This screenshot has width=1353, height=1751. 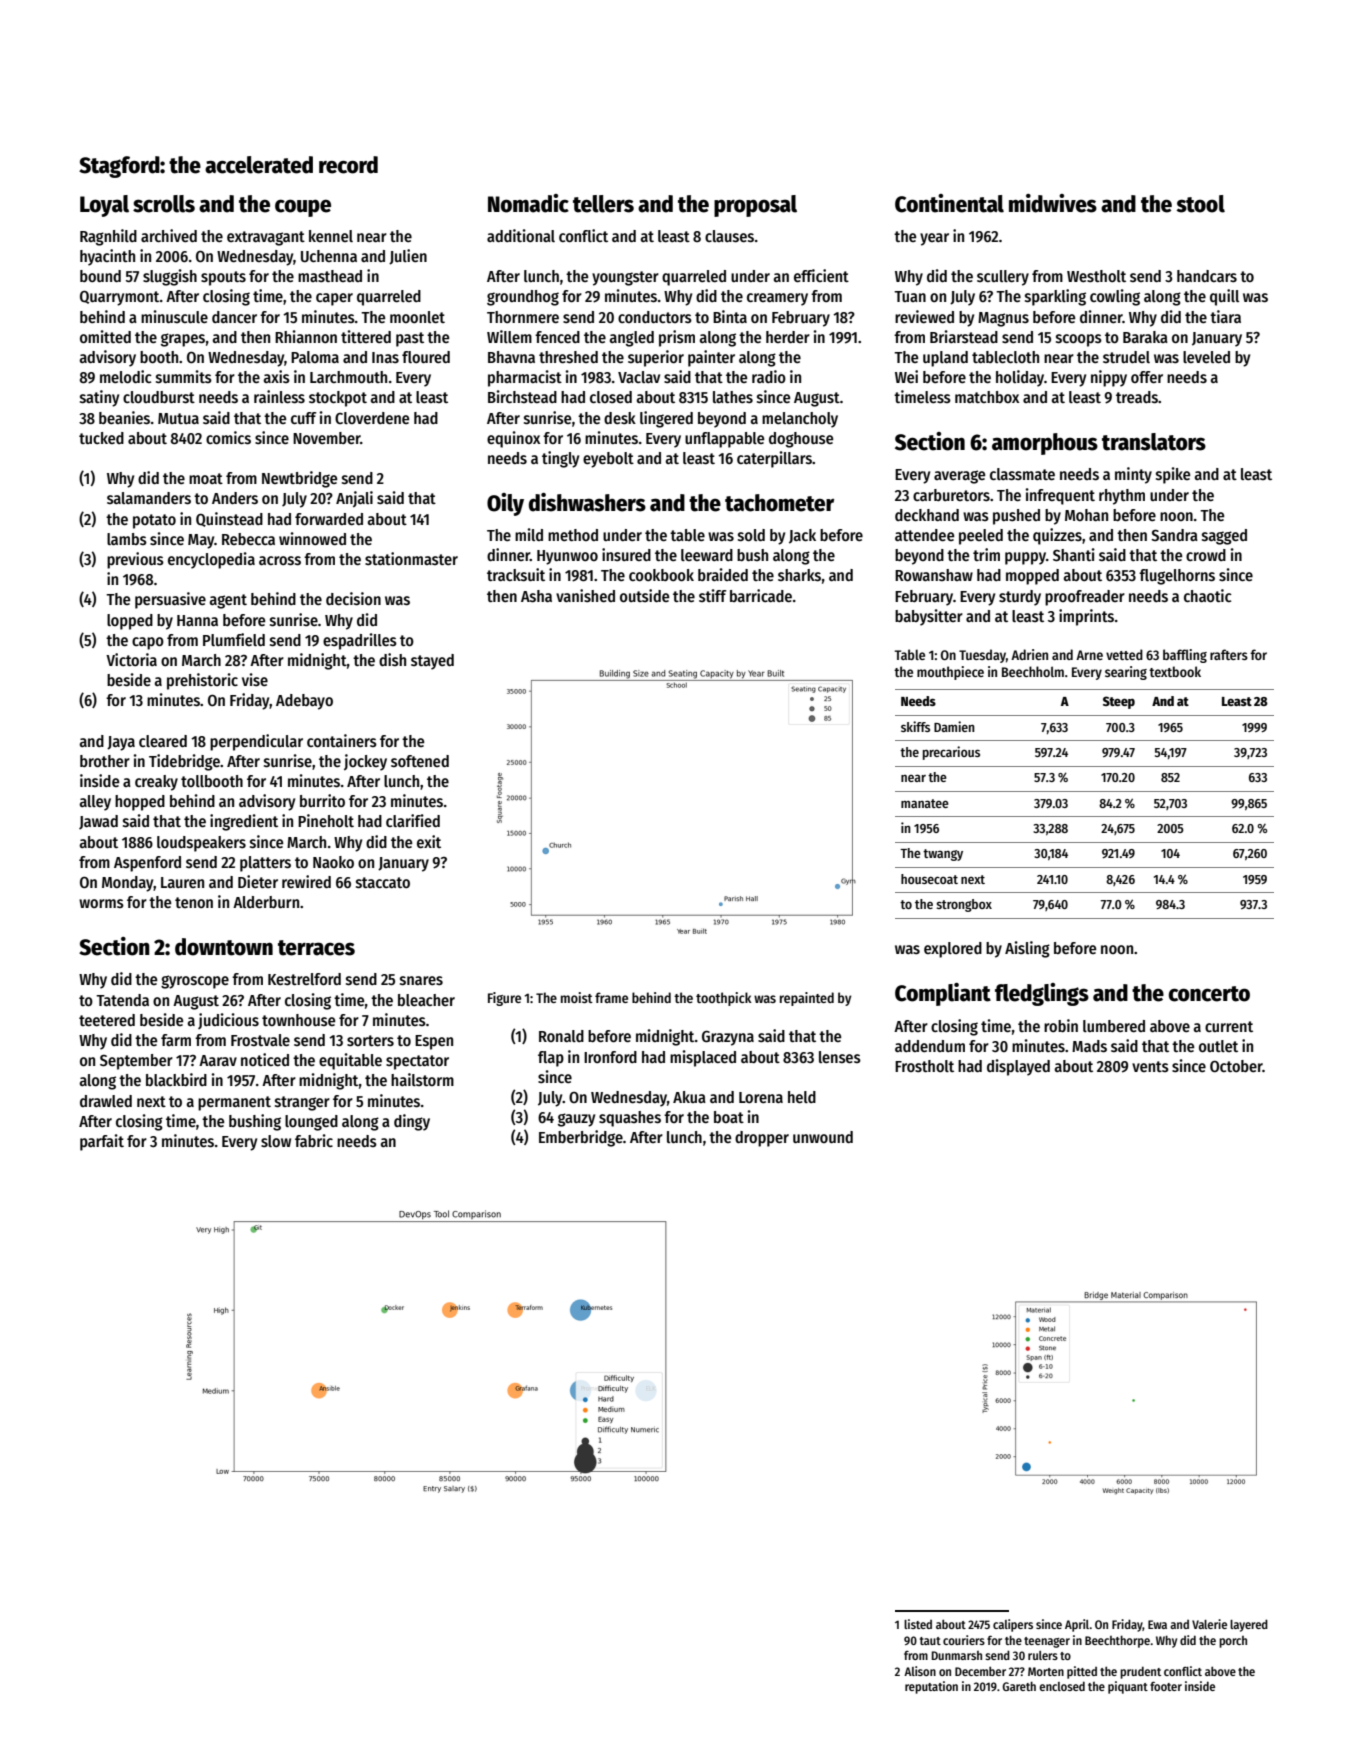 I want to click on outlet, so click(x=1218, y=1046).
